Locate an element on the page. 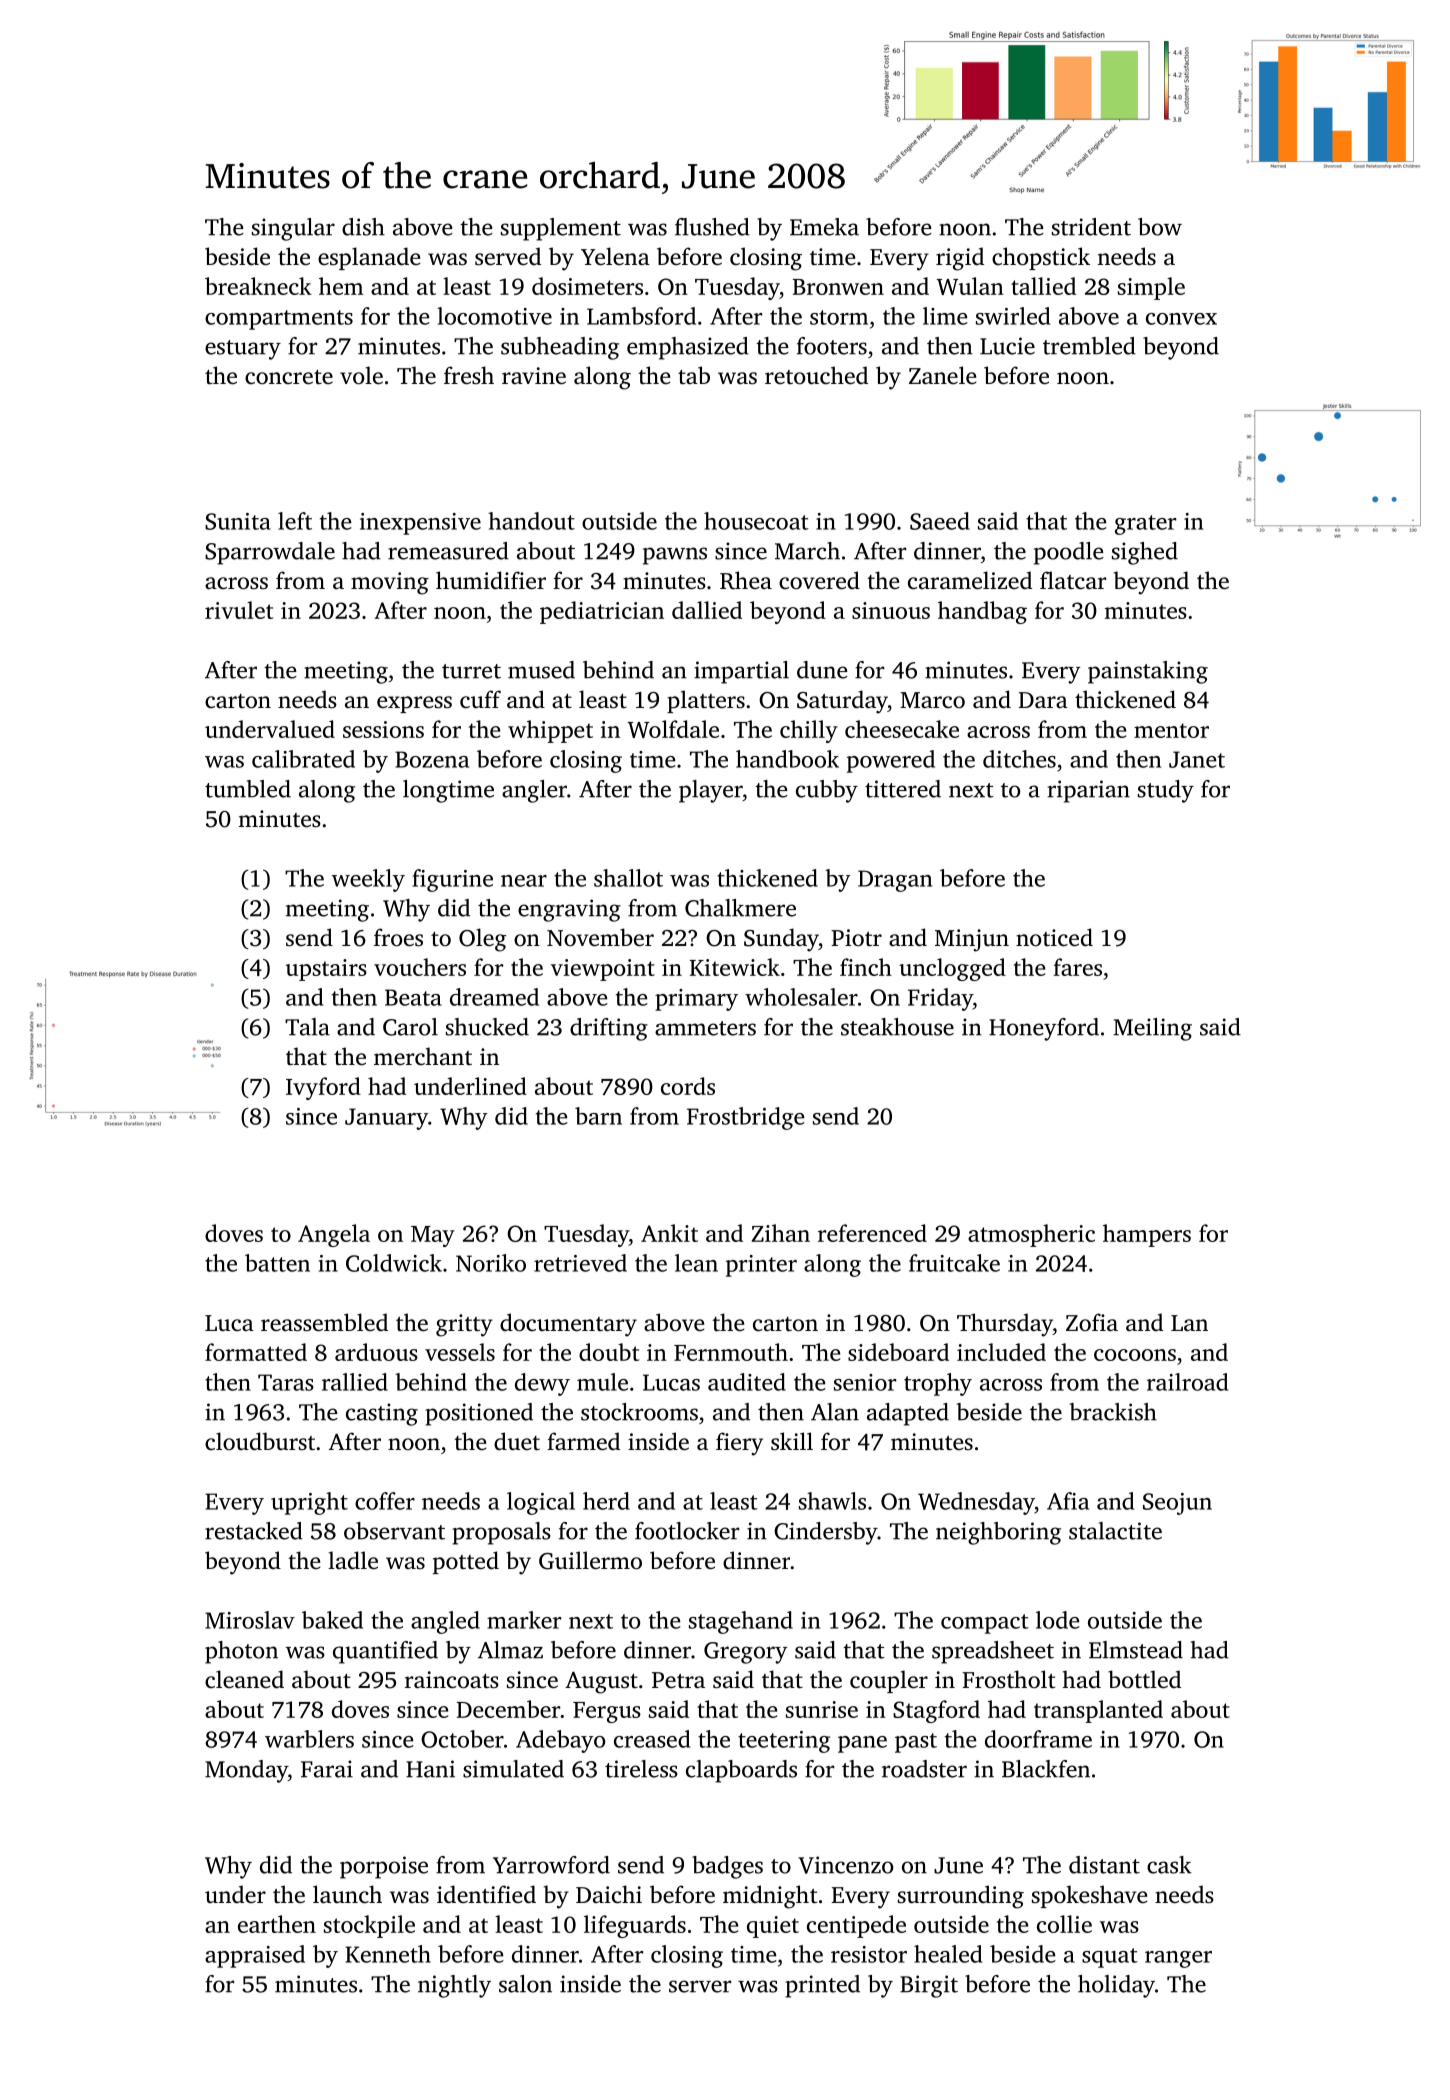 The width and height of the document is (1450, 2100). photon is located at coordinates (241, 1652).
